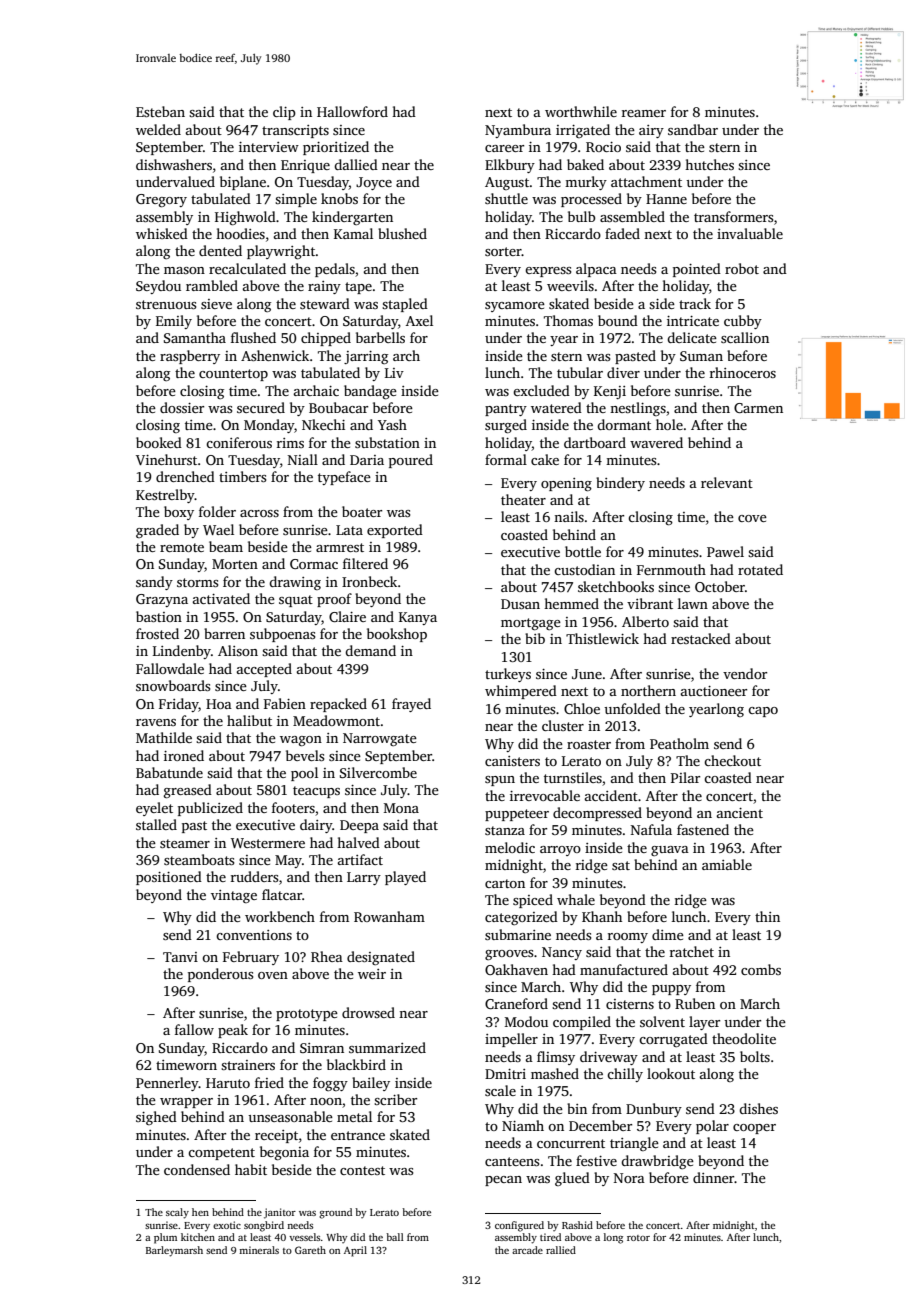  What do you see at coordinates (745, 337) in the document?
I see `scallion` at bounding box center [745, 337].
